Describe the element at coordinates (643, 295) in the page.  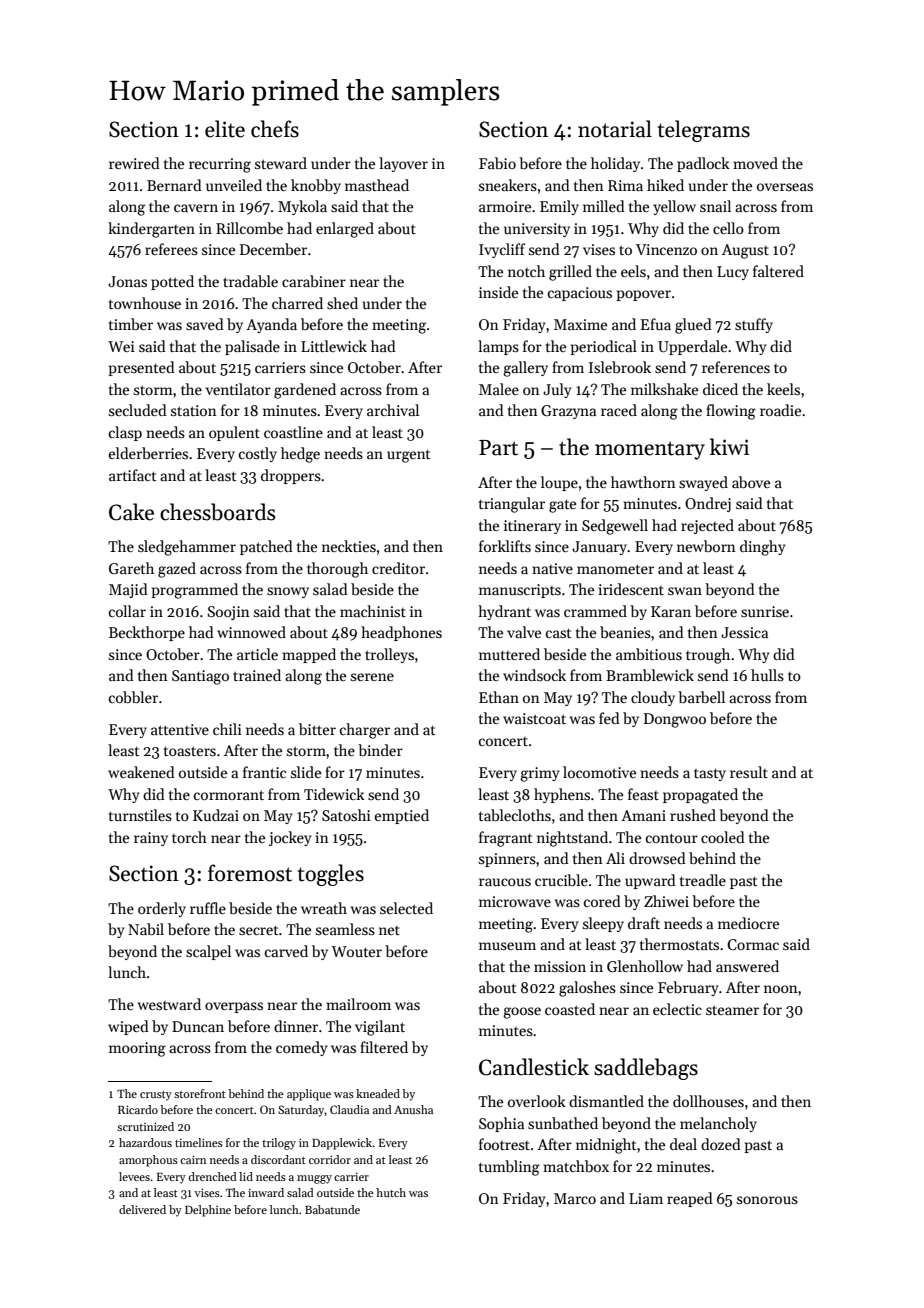
I see `popover` at that location.
